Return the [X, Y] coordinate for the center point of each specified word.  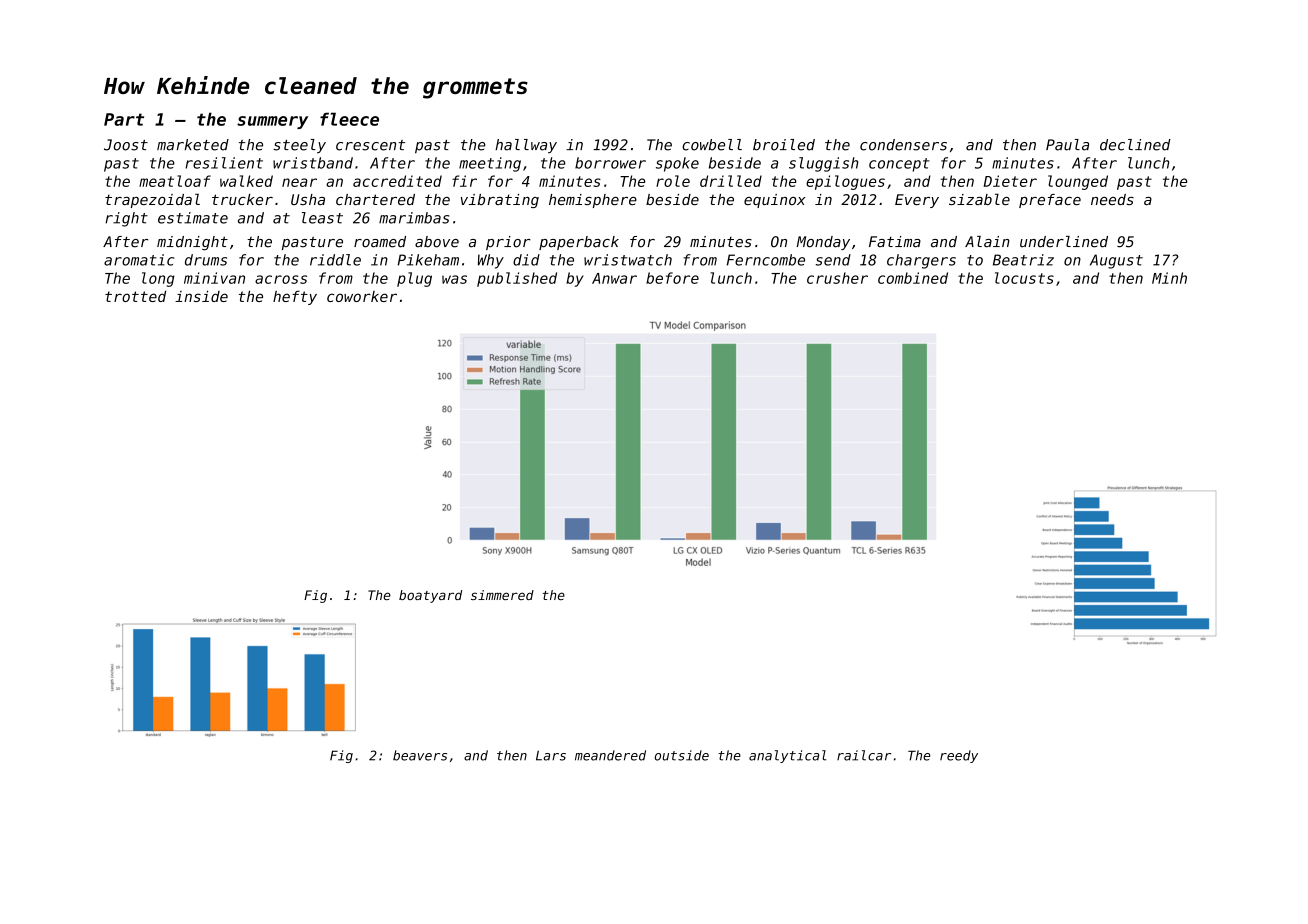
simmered [502, 595]
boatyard [430, 596]
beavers [420, 755]
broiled [784, 145]
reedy [959, 756]
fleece [349, 119]
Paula [1067, 145]
